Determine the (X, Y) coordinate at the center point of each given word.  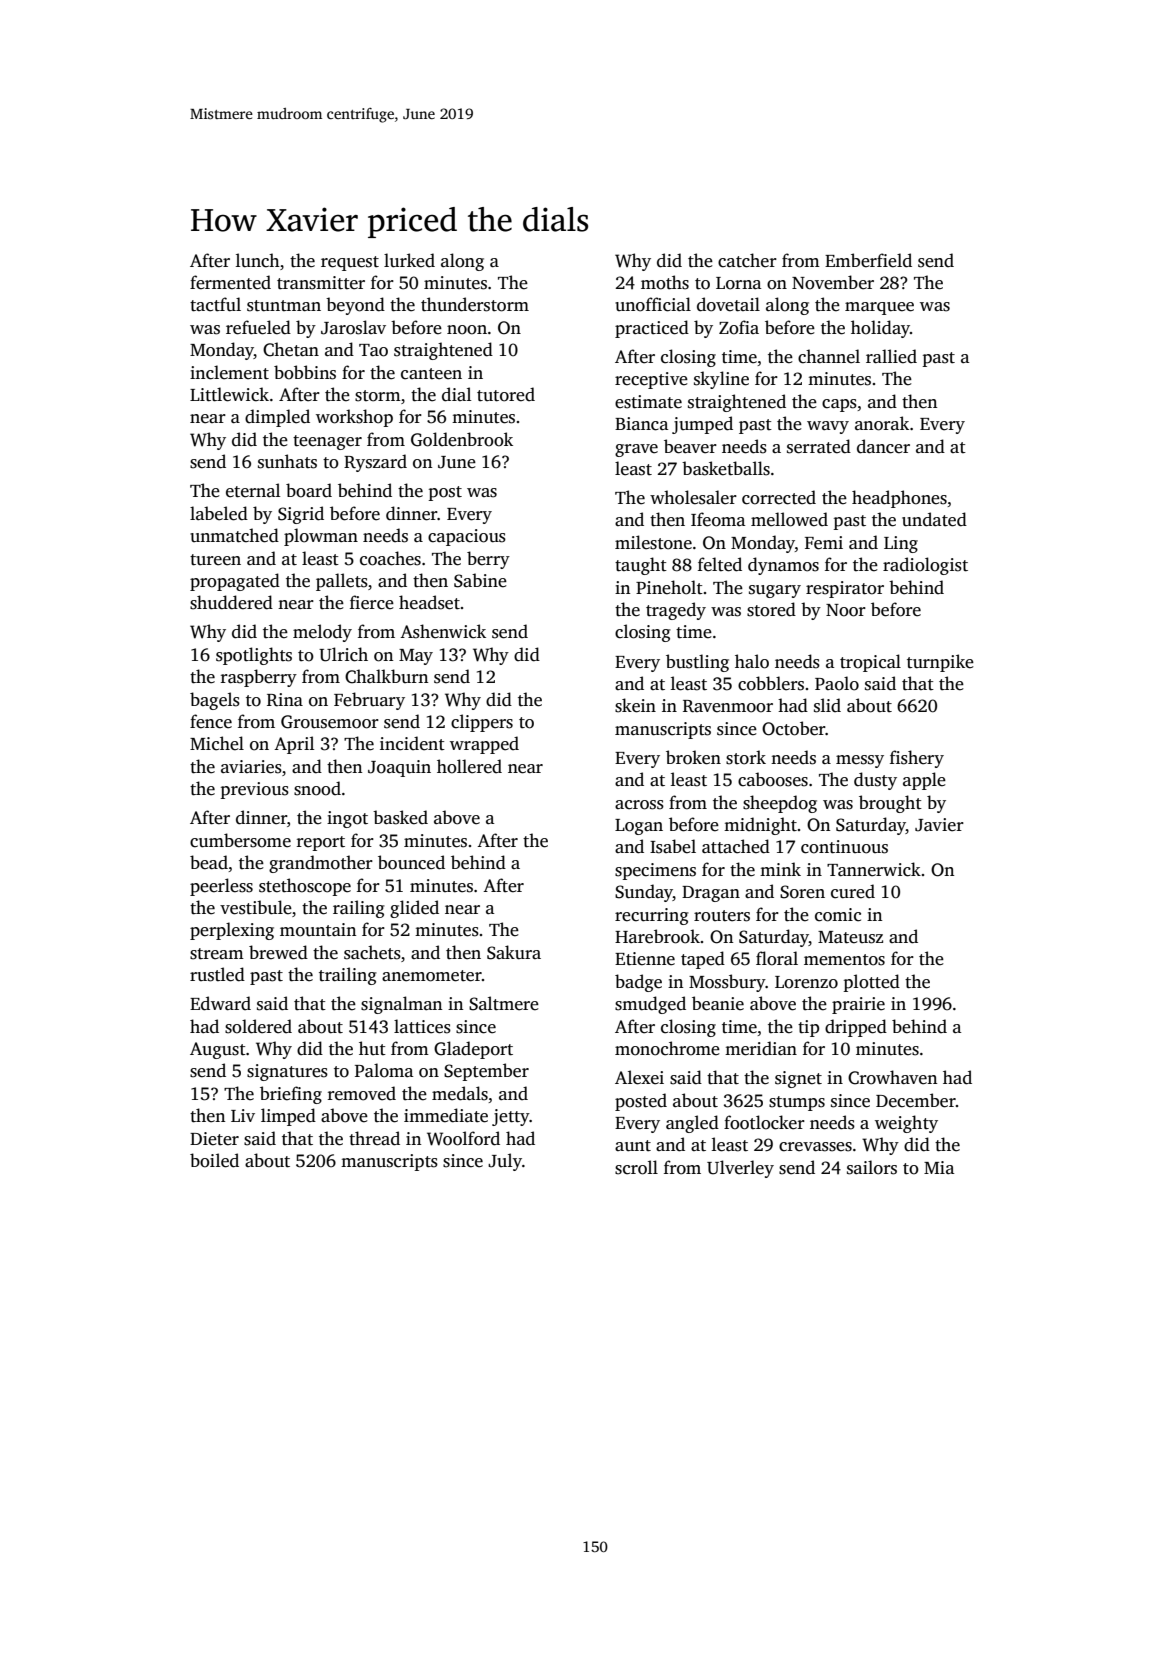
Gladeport (473, 1050)
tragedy (676, 611)
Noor (846, 610)
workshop (354, 418)
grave (636, 450)
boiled (214, 1160)
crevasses (815, 1147)
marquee (879, 308)
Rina (285, 700)
